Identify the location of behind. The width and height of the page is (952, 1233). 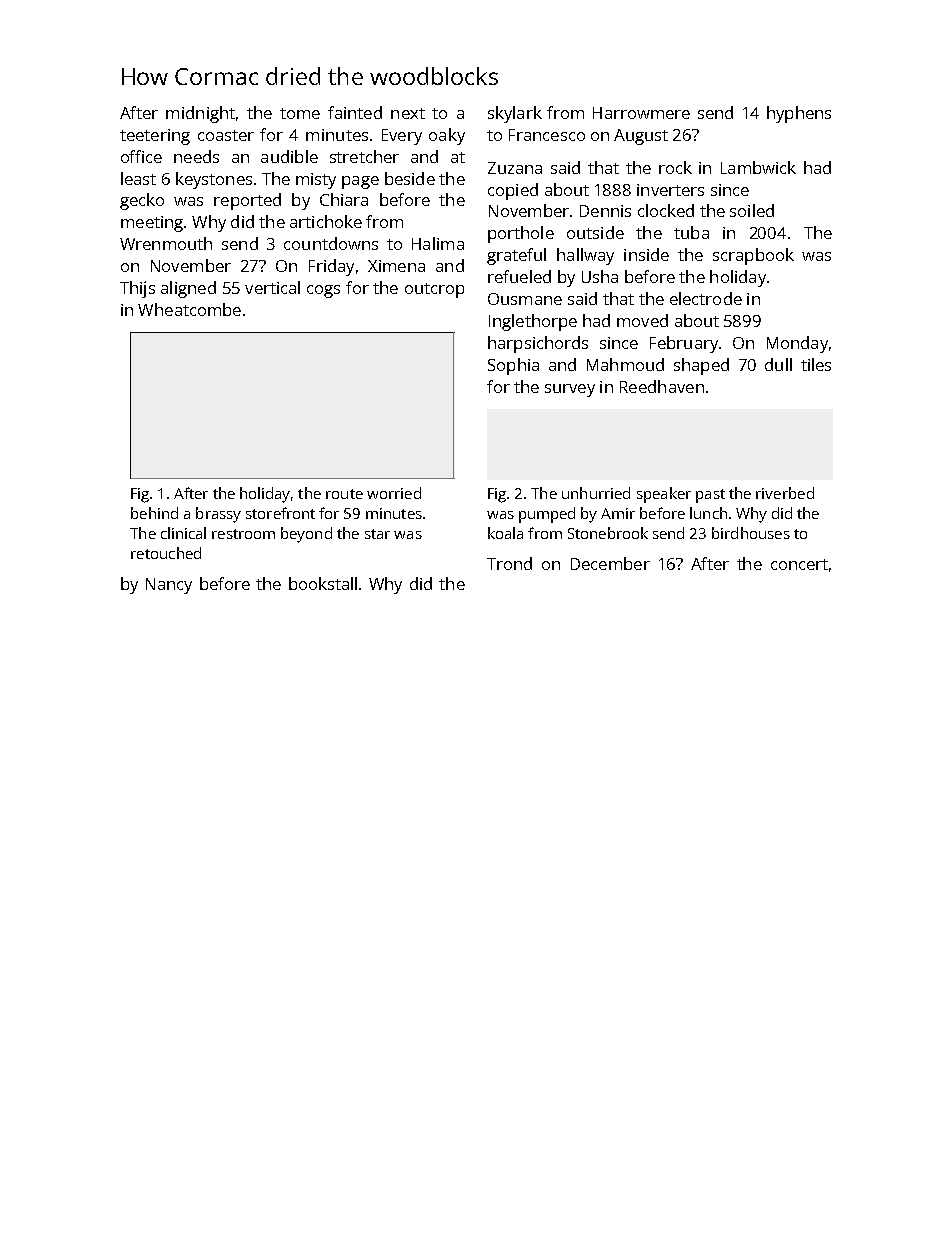
(154, 513).
